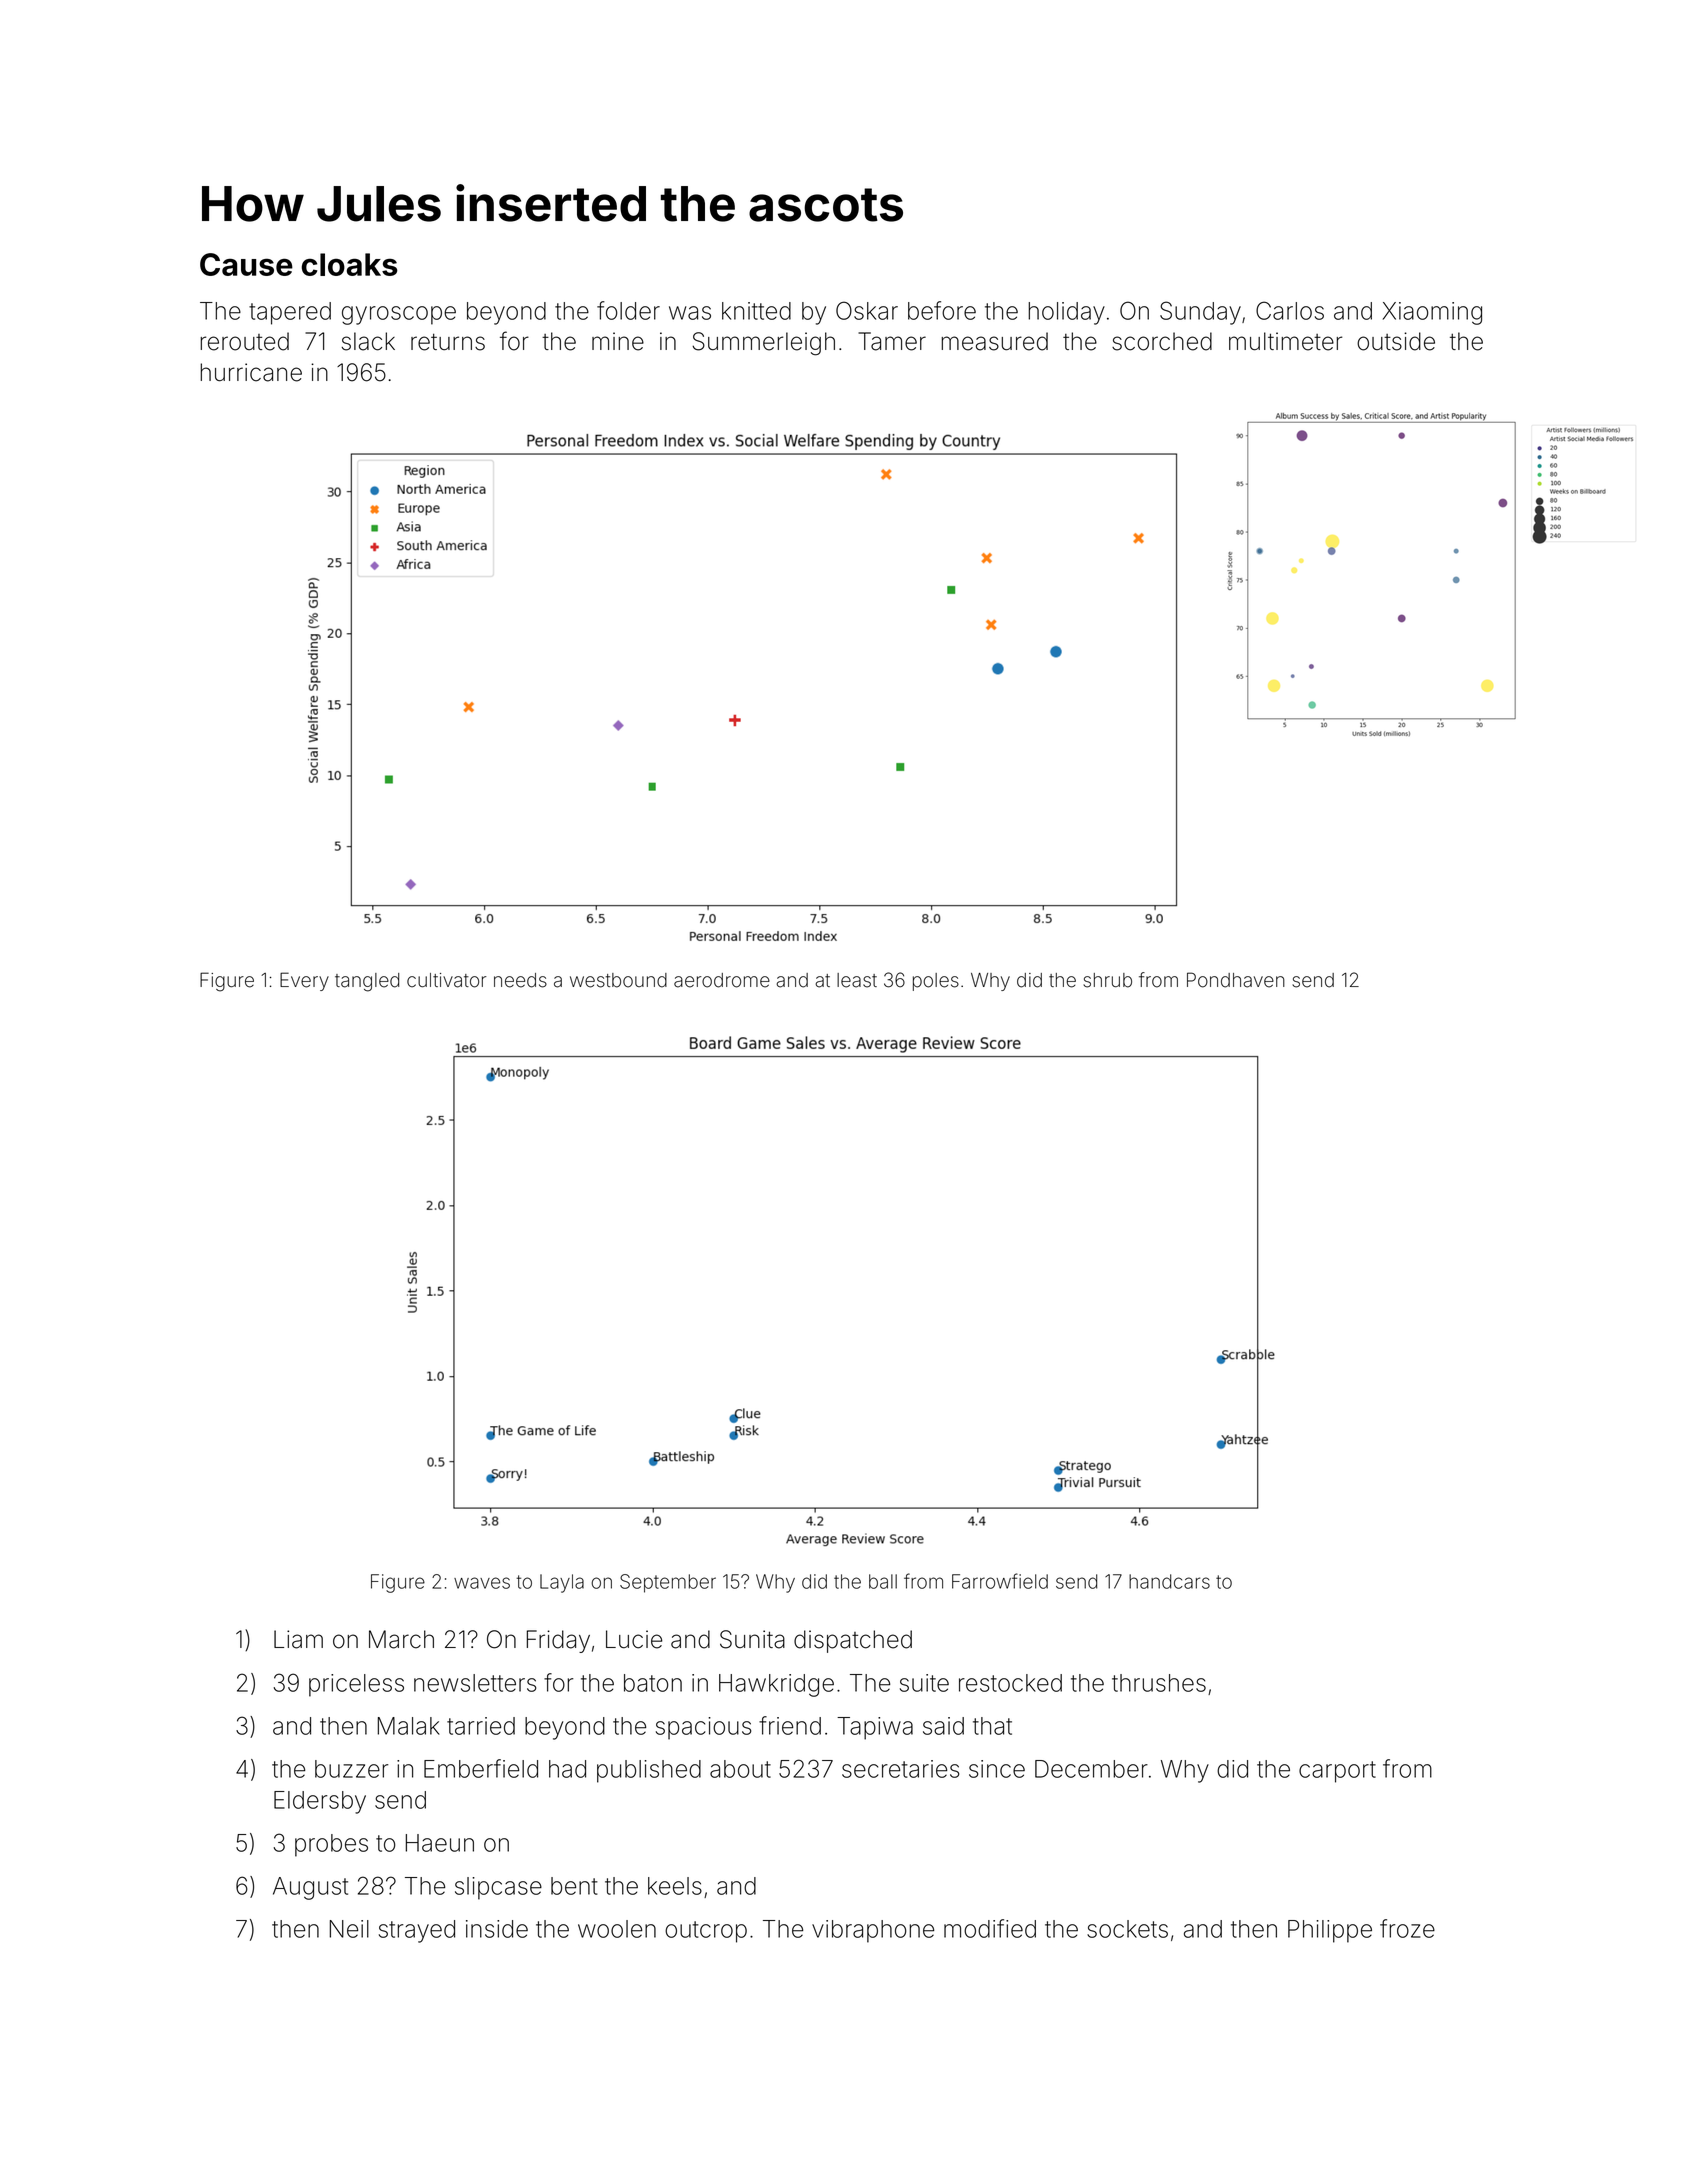  What do you see at coordinates (1107, 980) in the screenshot?
I see `shrub` at bounding box center [1107, 980].
